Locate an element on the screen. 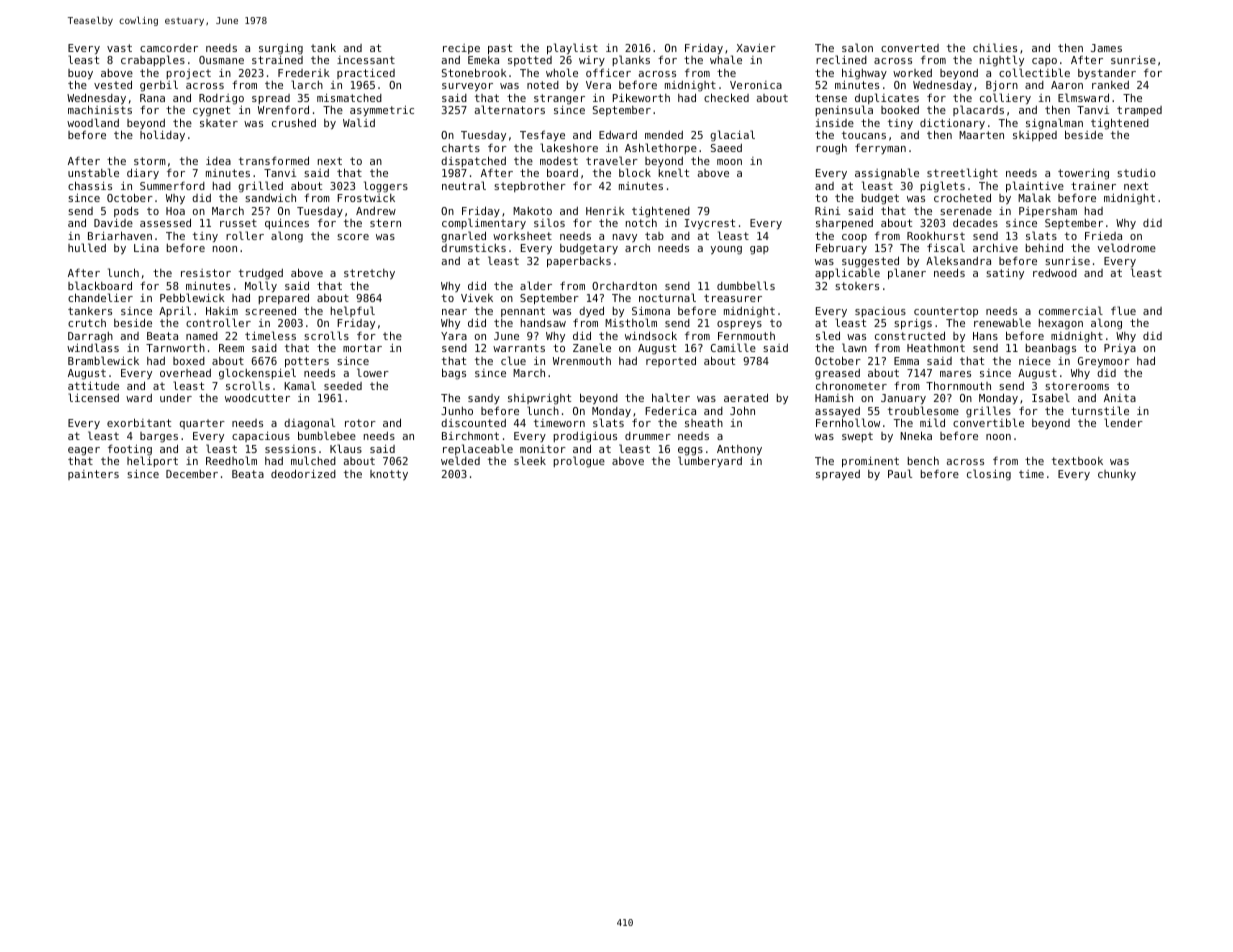  alder is located at coordinates (536, 285).
